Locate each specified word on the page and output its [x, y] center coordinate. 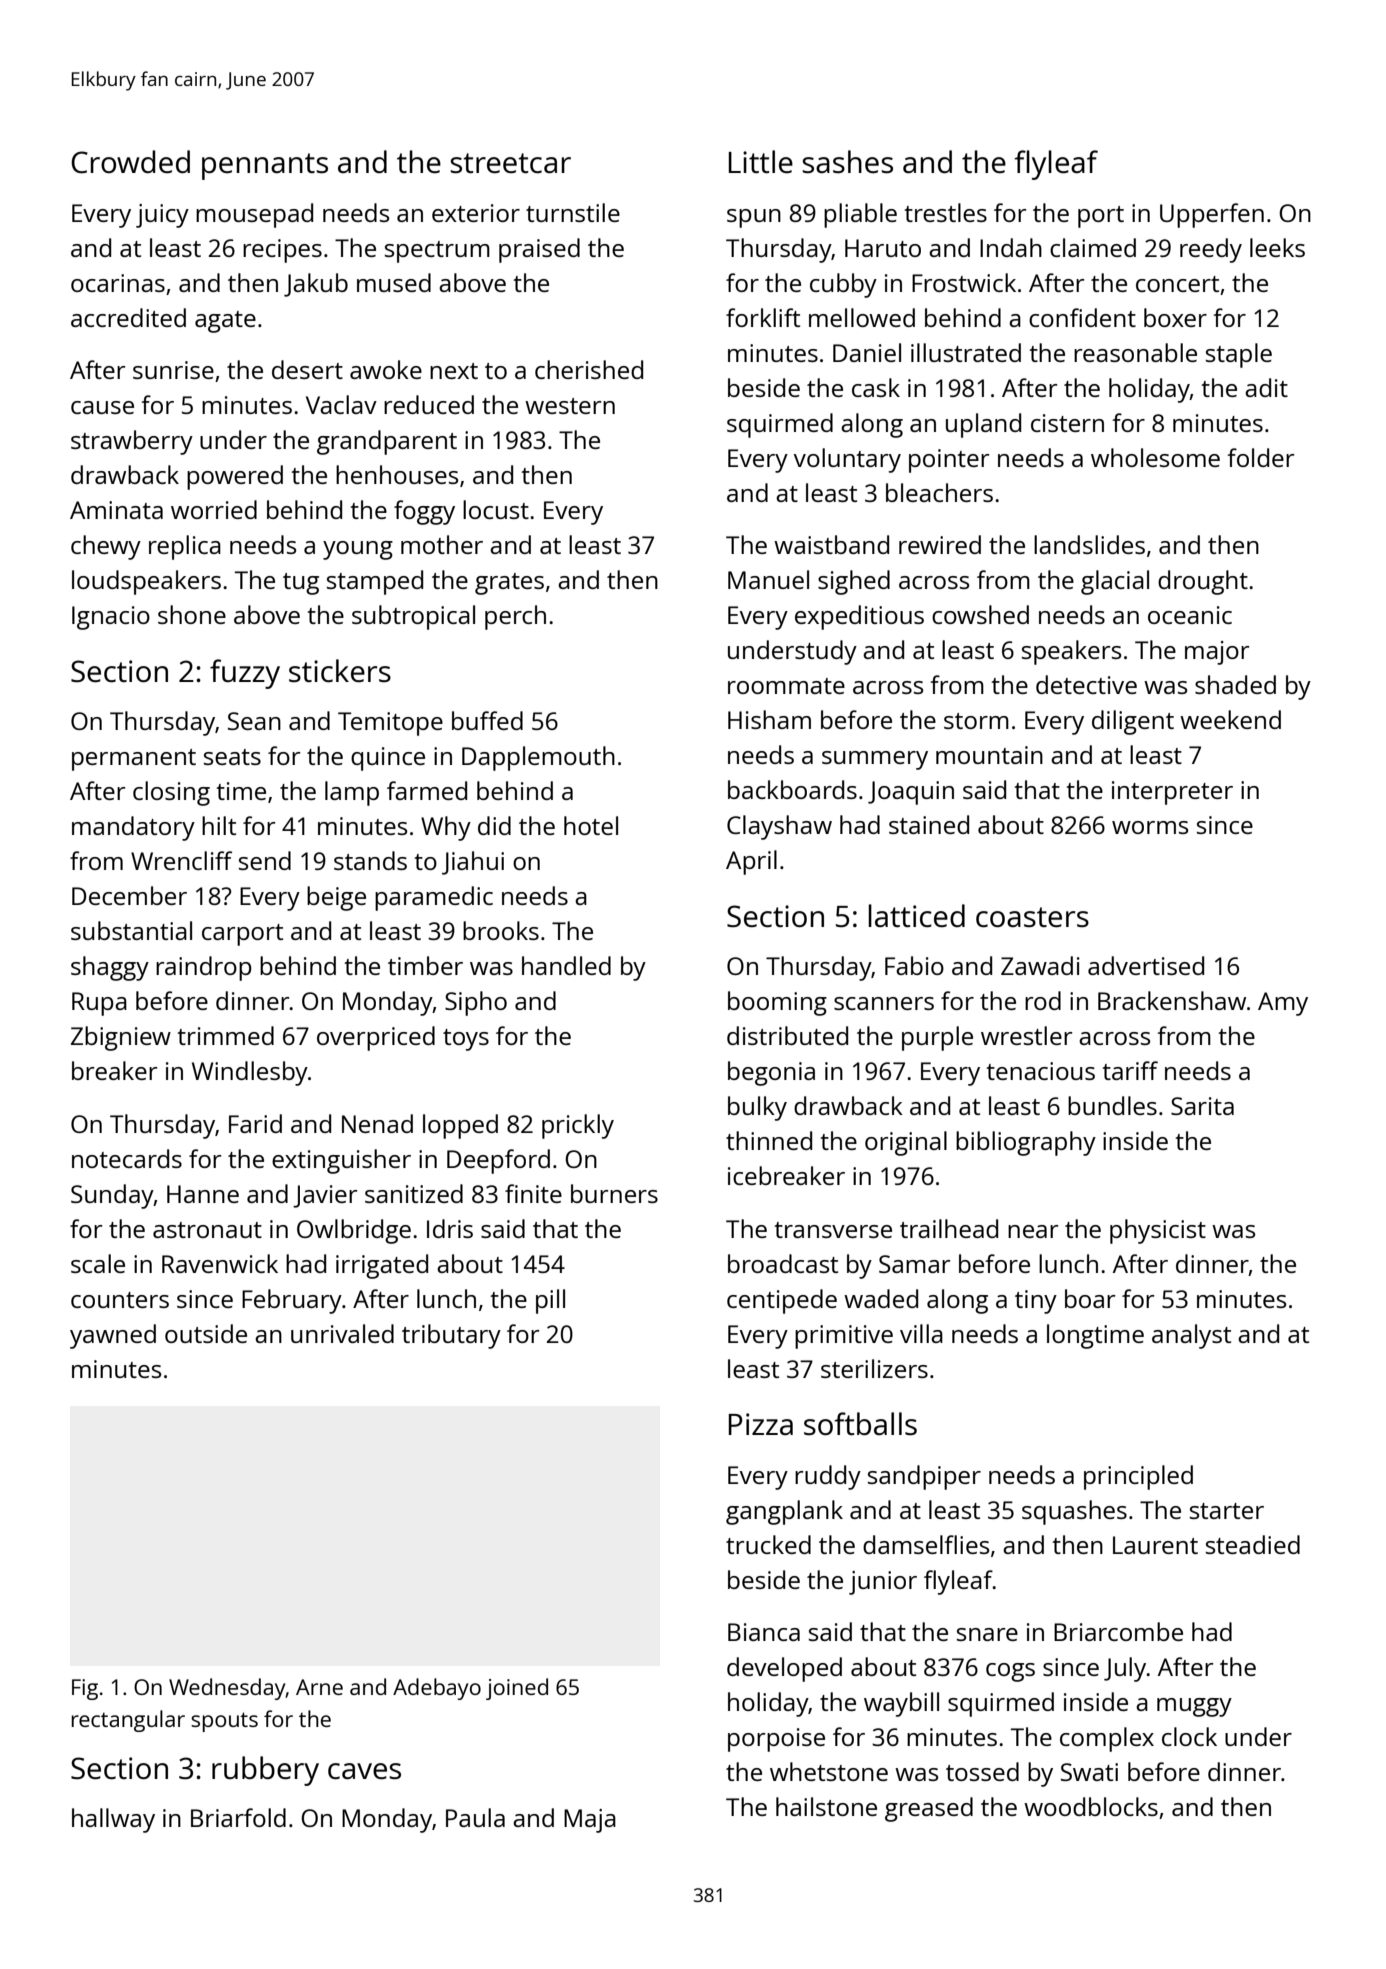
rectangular [128, 1721]
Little [761, 162]
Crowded [130, 162]
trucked [768, 1544]
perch [515, 617]
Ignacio [111, 618]
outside [206, 1333]
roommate [786, 686]
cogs [1010, 1672]
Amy [1283, 1004]
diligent [1133, 722]
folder [1261, 457]
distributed [787, 1035]
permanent [134, 760]
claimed [1093, 247]
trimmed [225, 1035]
